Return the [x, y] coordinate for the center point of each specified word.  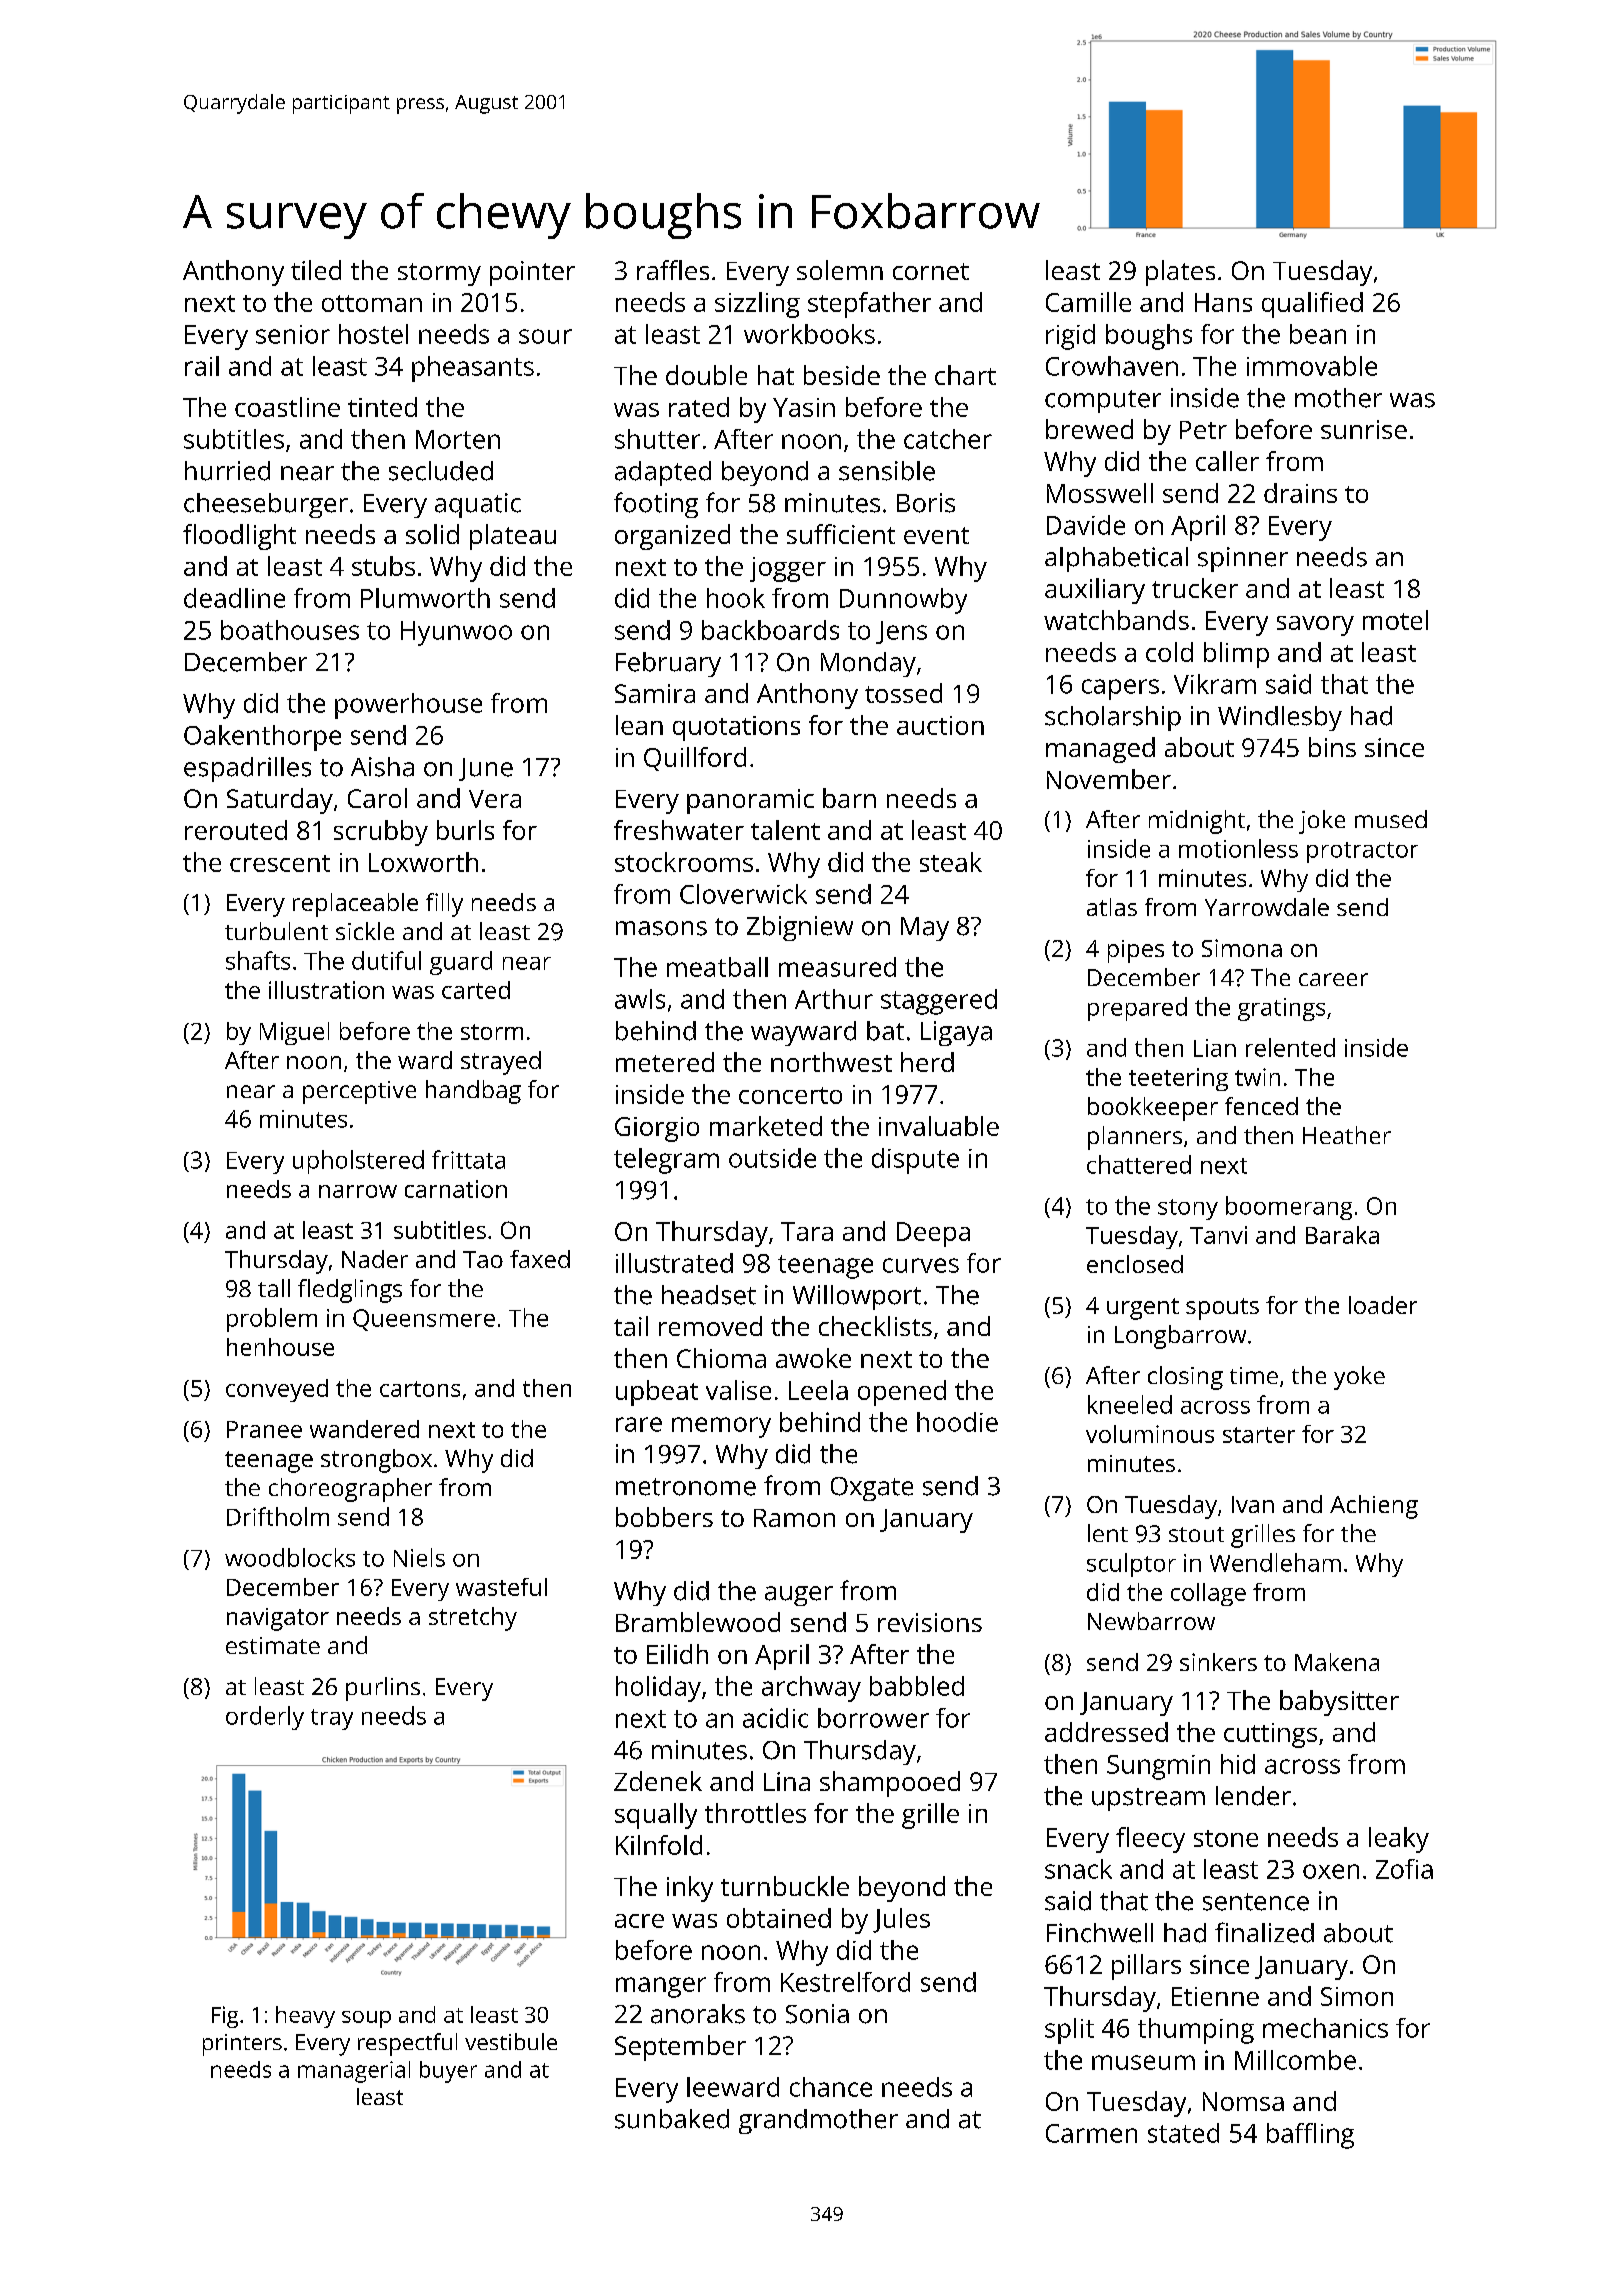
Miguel [294, 1033]
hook [736, 598]
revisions [930, 1622]
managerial [354, 2072]
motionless [1238, 848]
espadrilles [247, 769]
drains [1300, 493]
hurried [227, 471]
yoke [1359, 1378]
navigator [278, 1619]
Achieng [1374, 1507]
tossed [903, 693]
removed [710, 1326]
